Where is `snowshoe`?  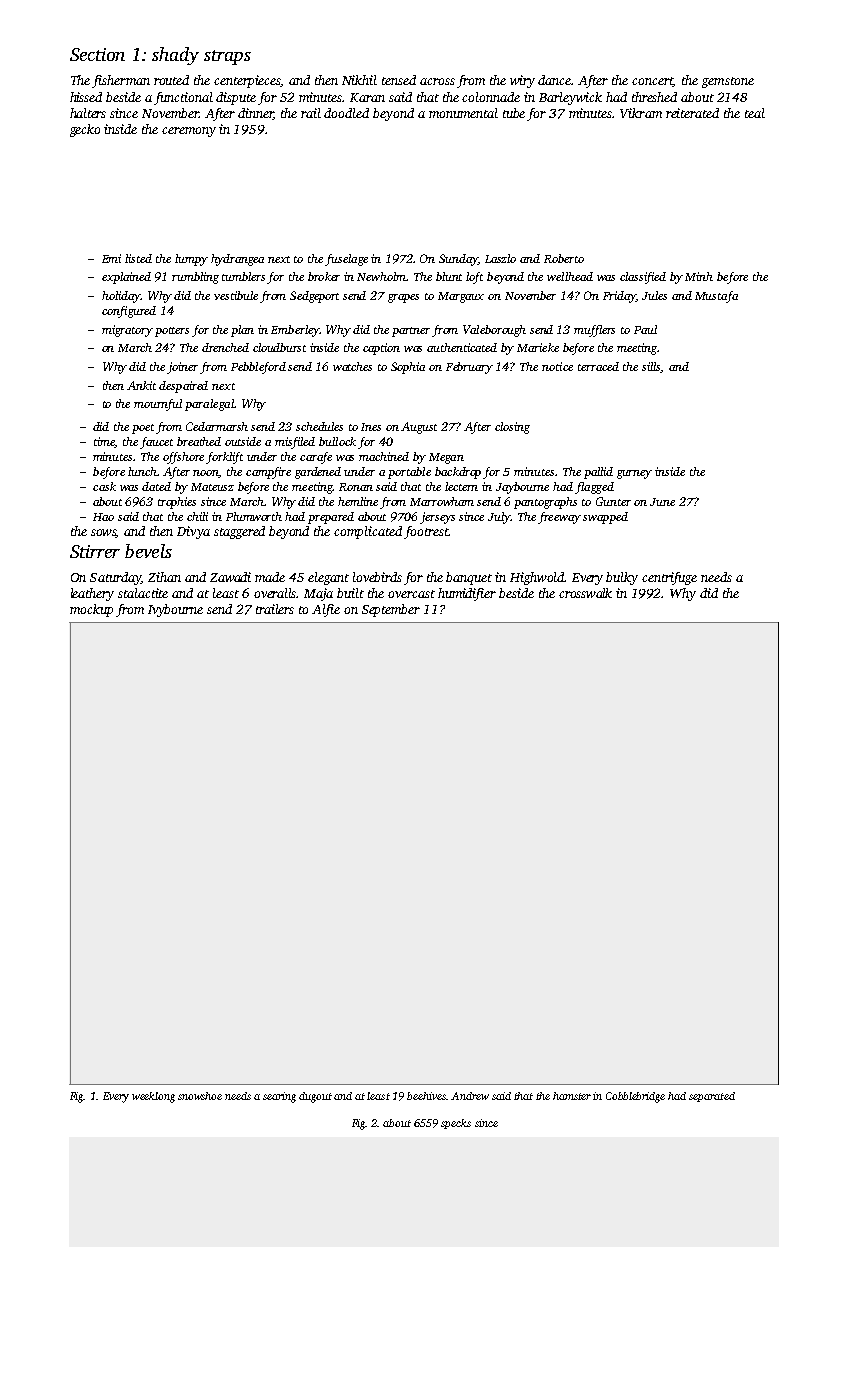
snowshoe is located at coordinates (200, 1096).
